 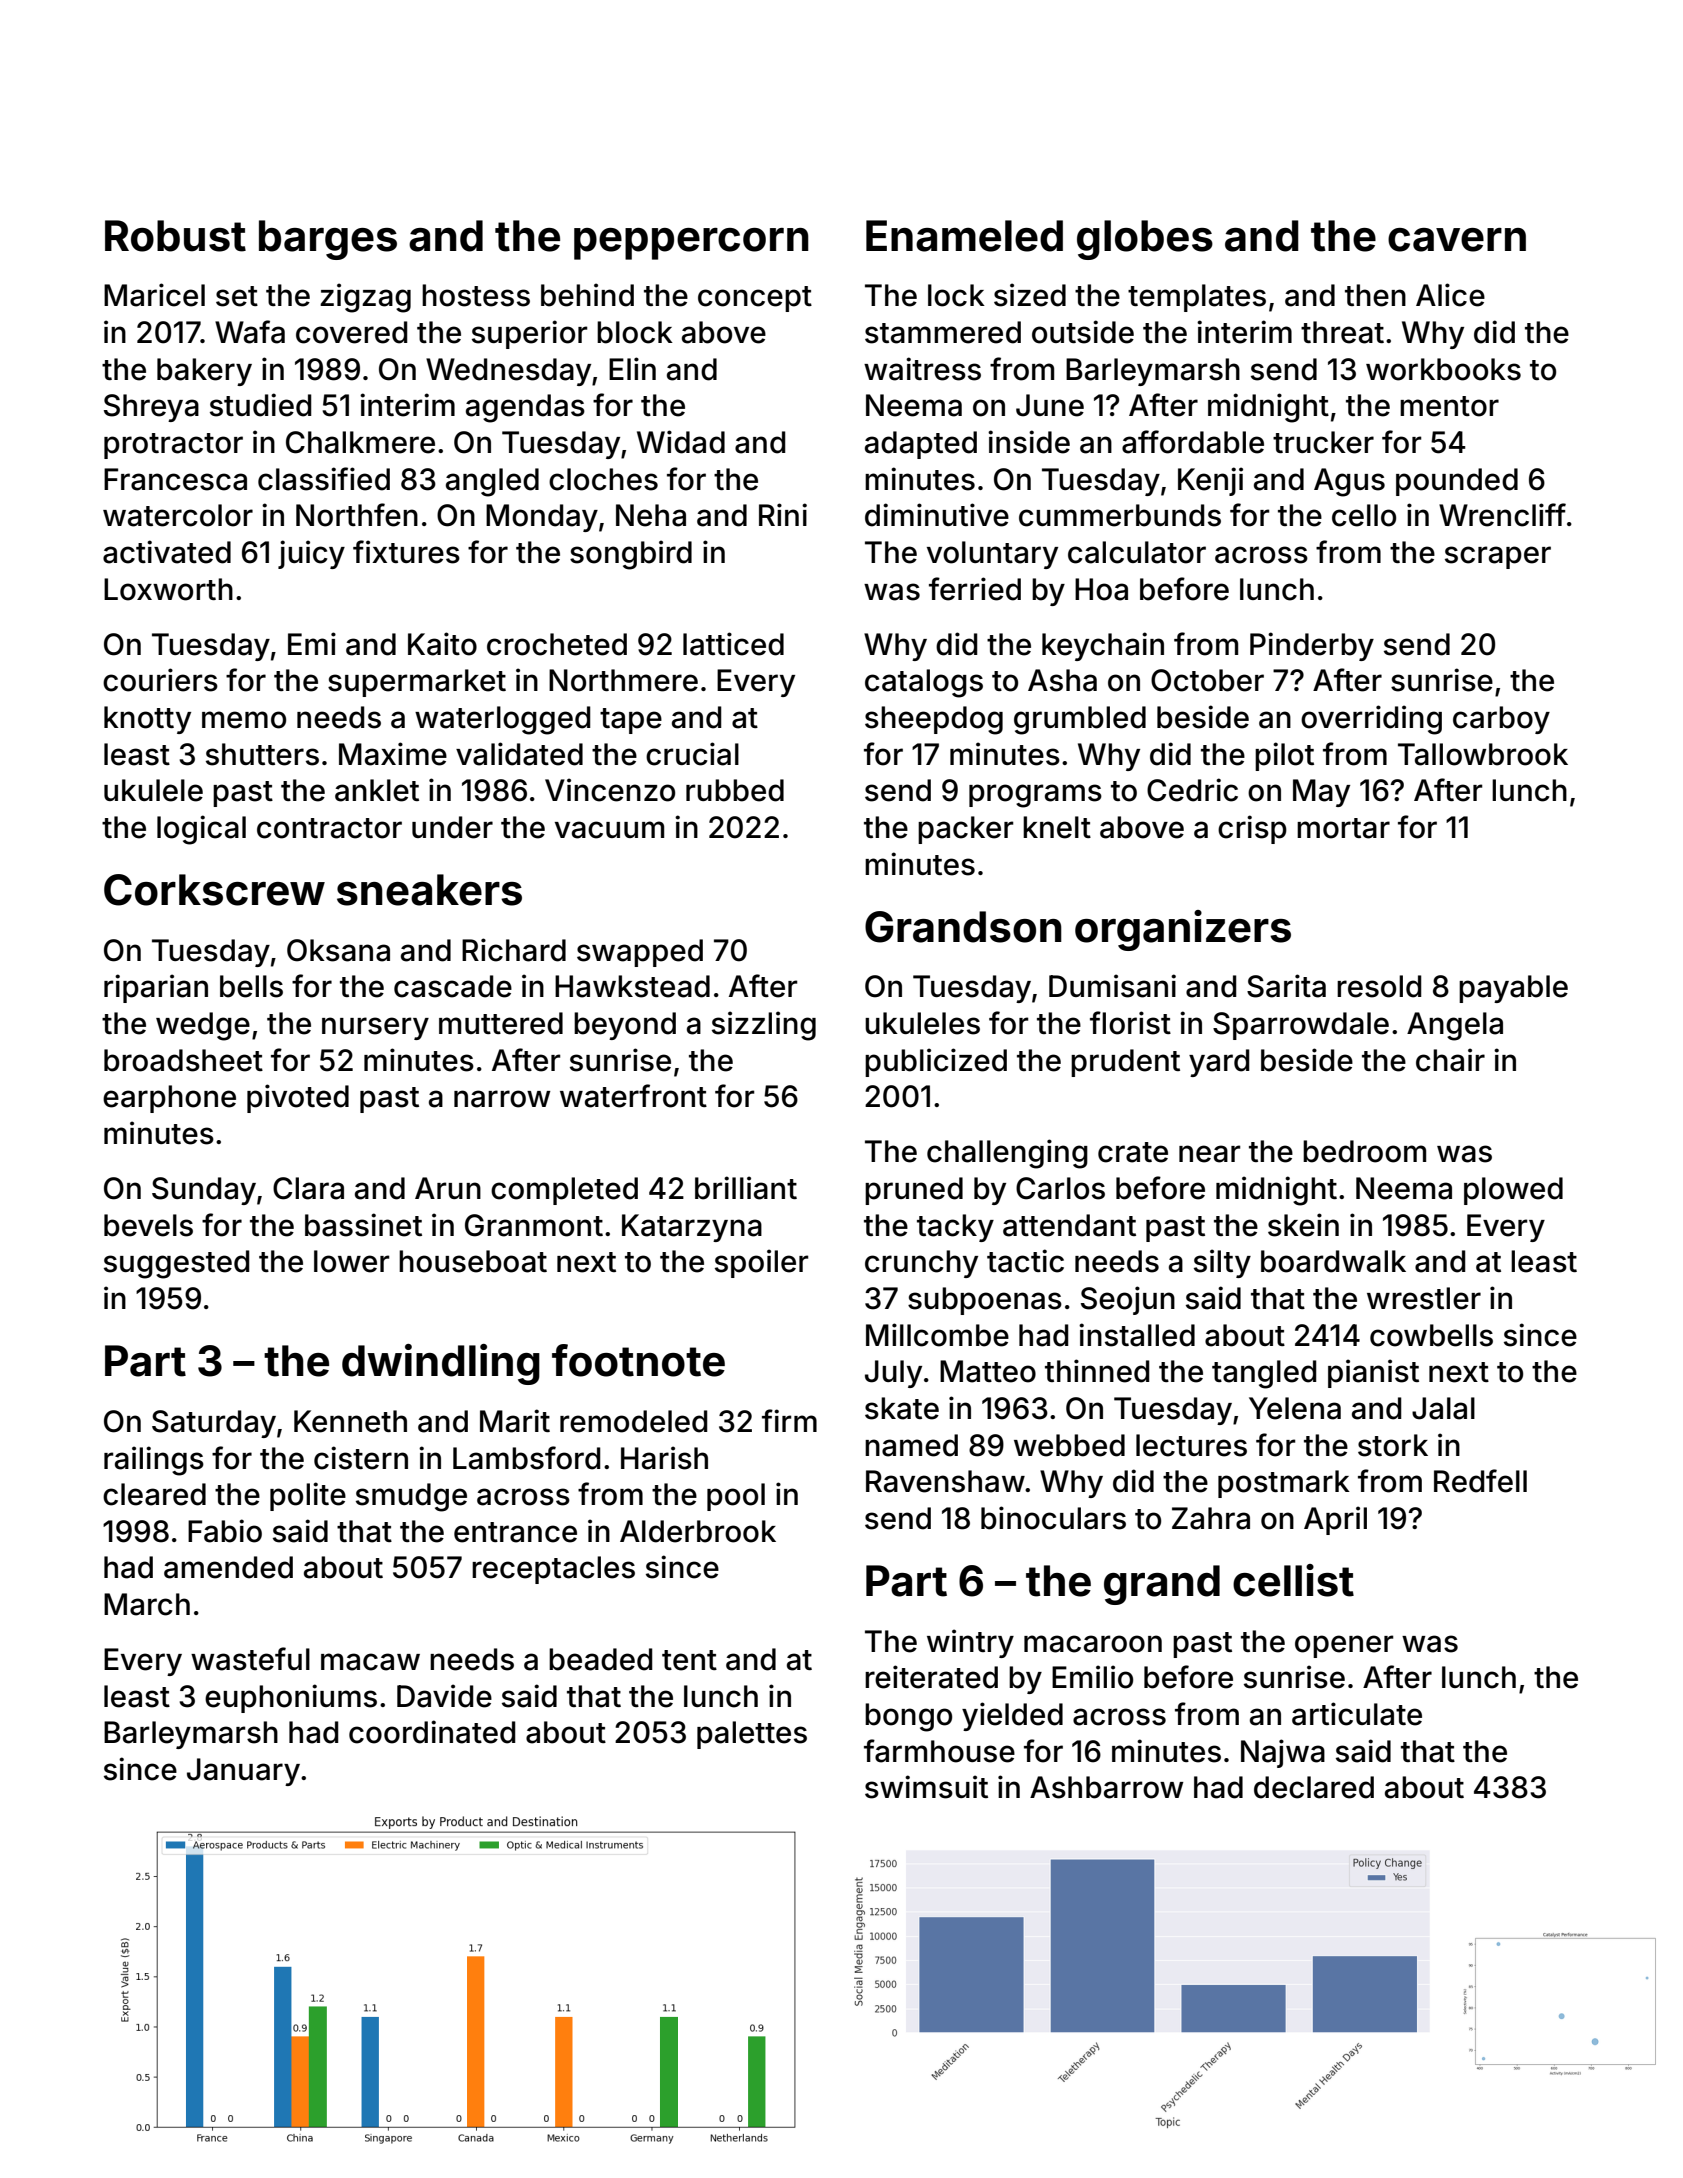 What do you see at coordinates (633, 1096) in the screenshot?
I see `waterfront` at bounding box center [633, 1096].
